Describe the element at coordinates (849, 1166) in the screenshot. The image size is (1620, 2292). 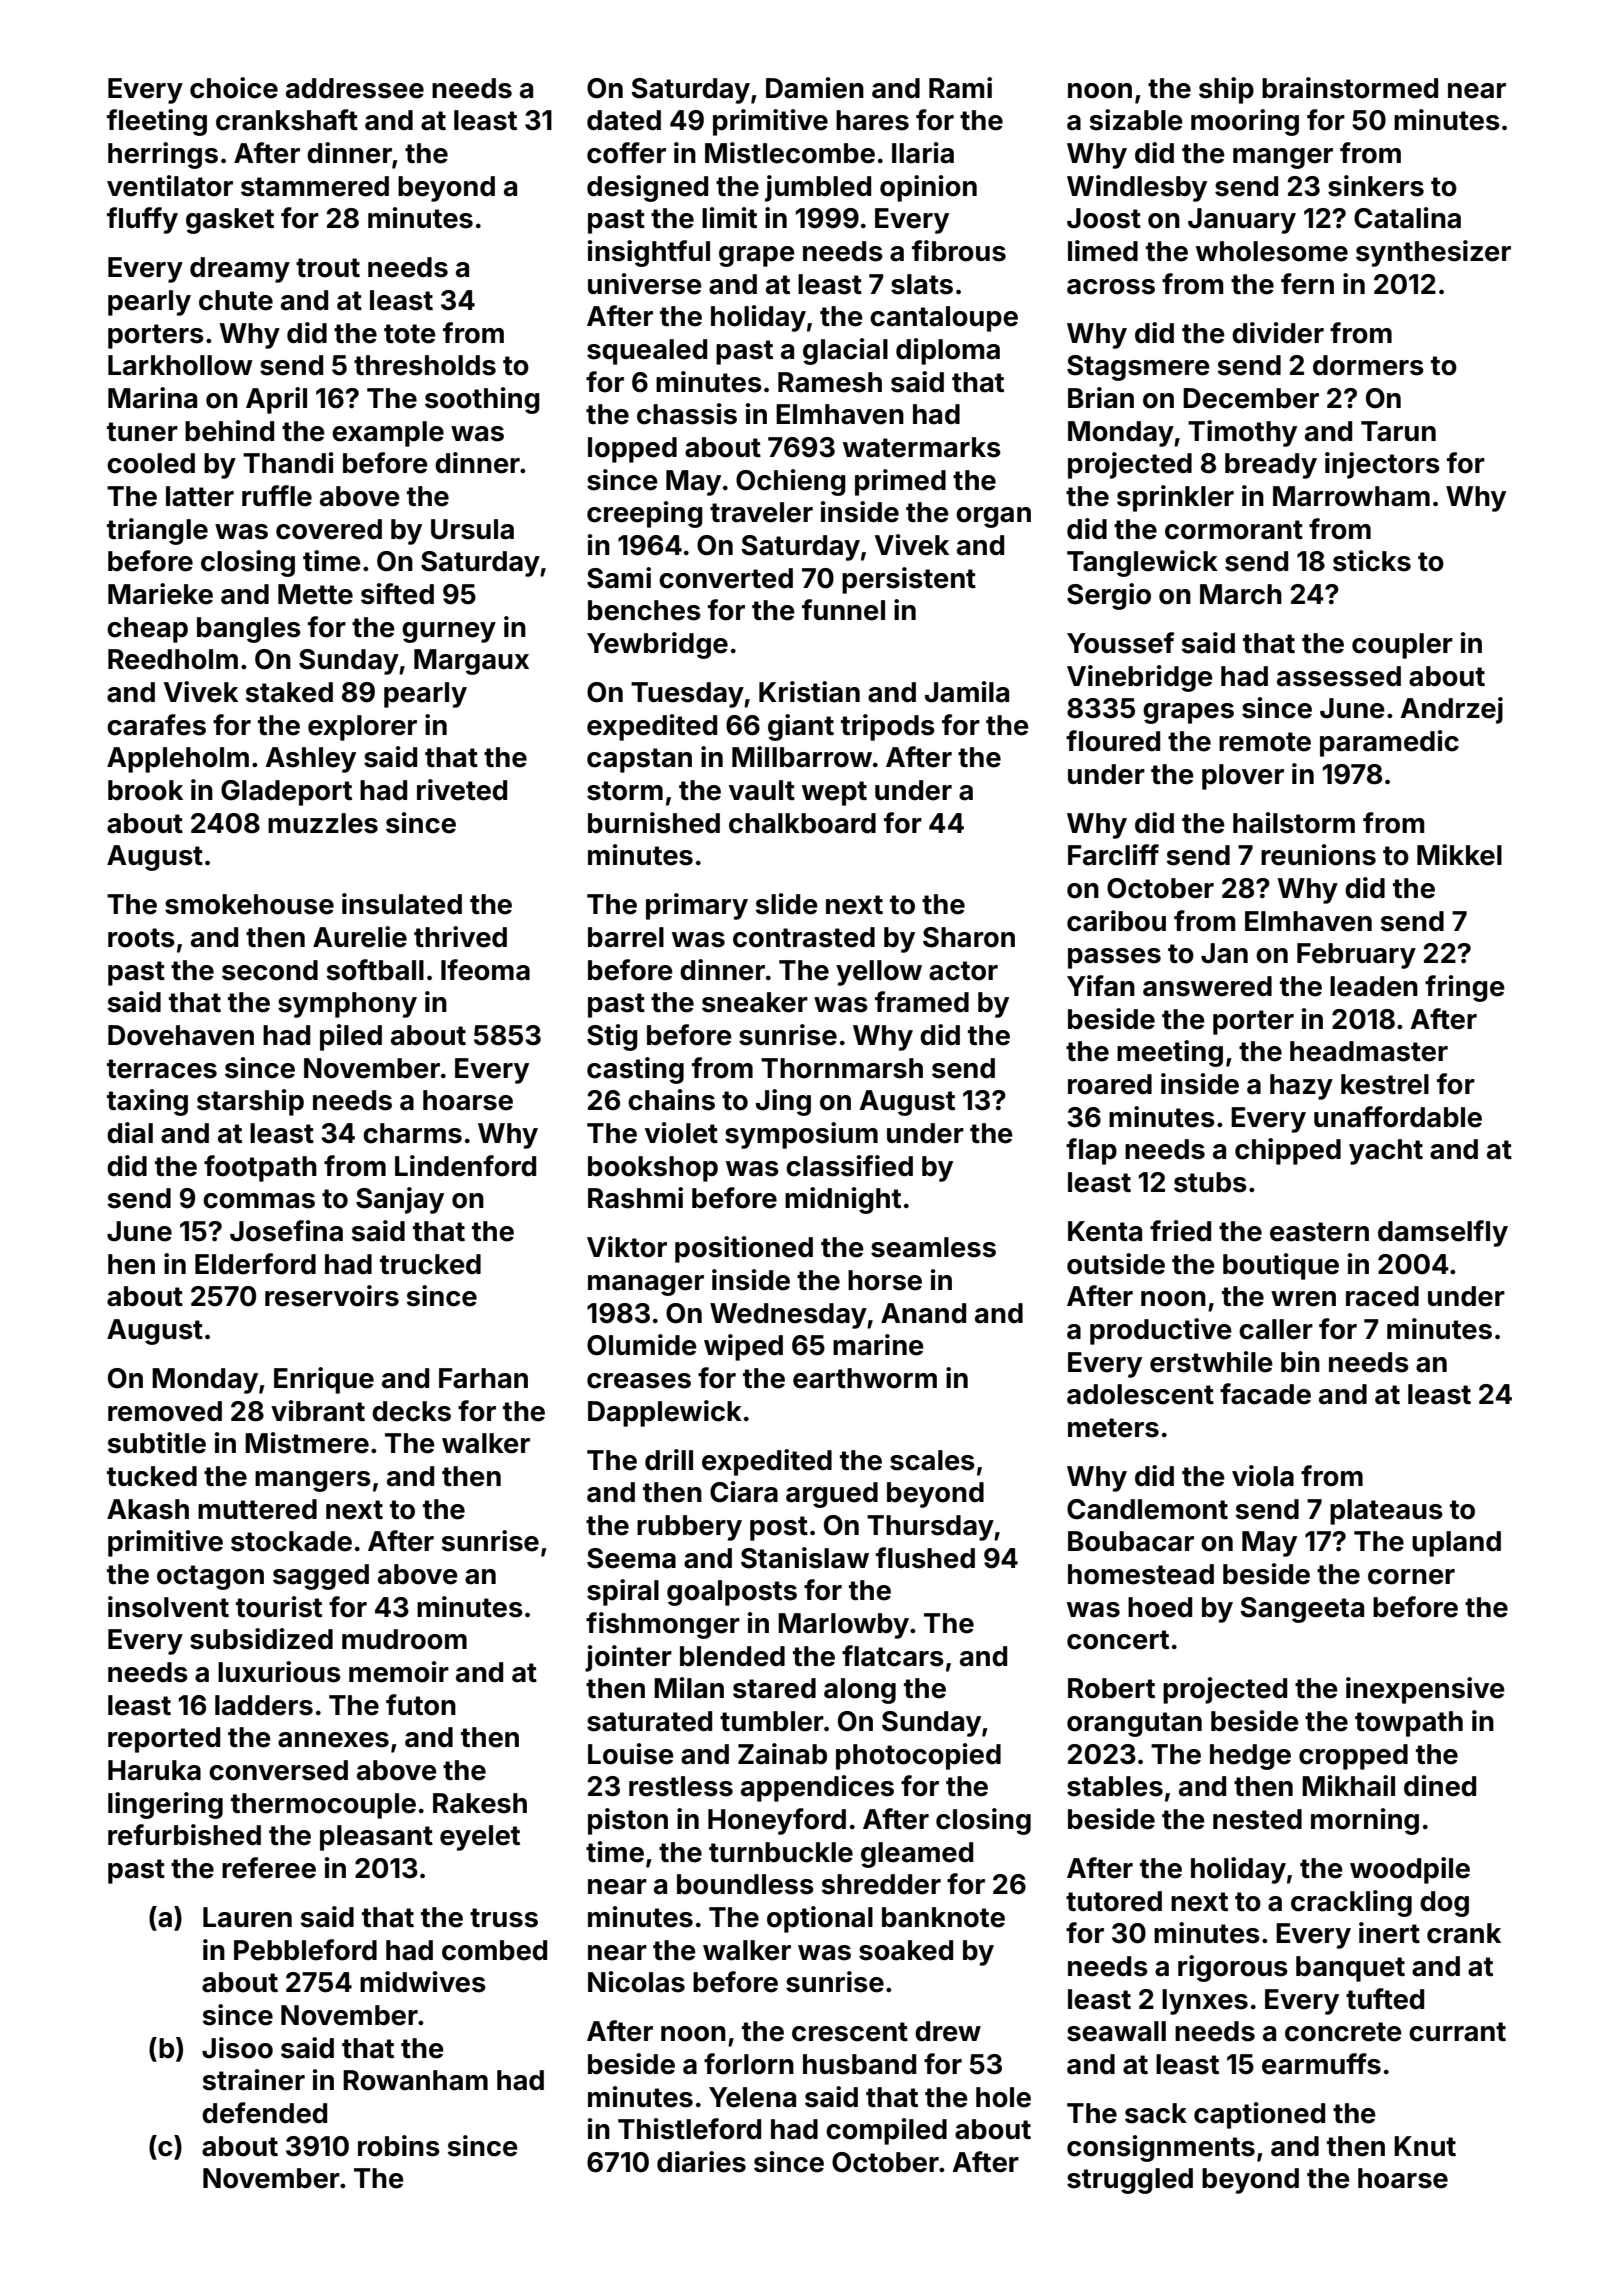
I see `classified` at that location.
